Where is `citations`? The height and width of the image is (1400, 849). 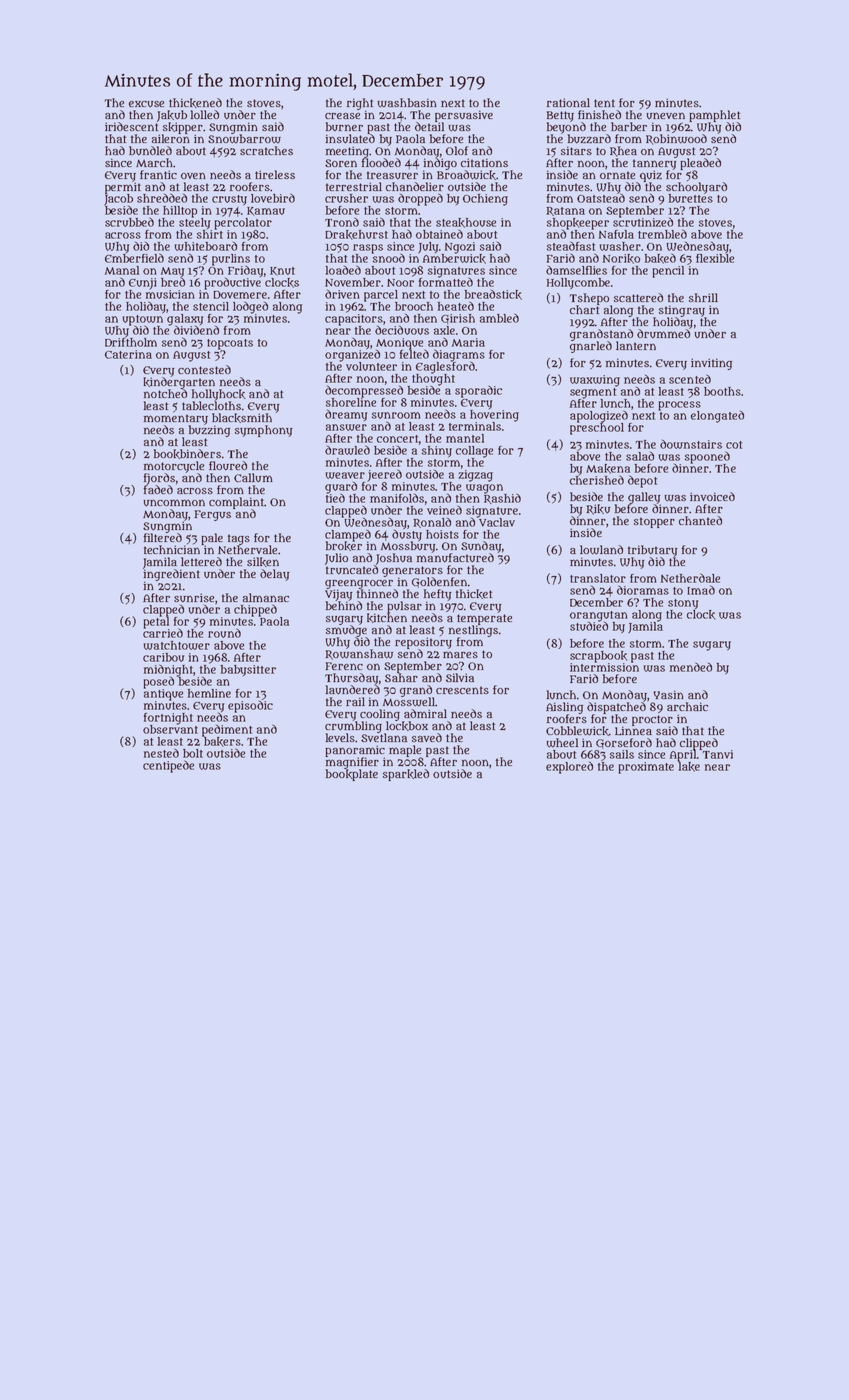 citations is located at coordinates (484, 162).
